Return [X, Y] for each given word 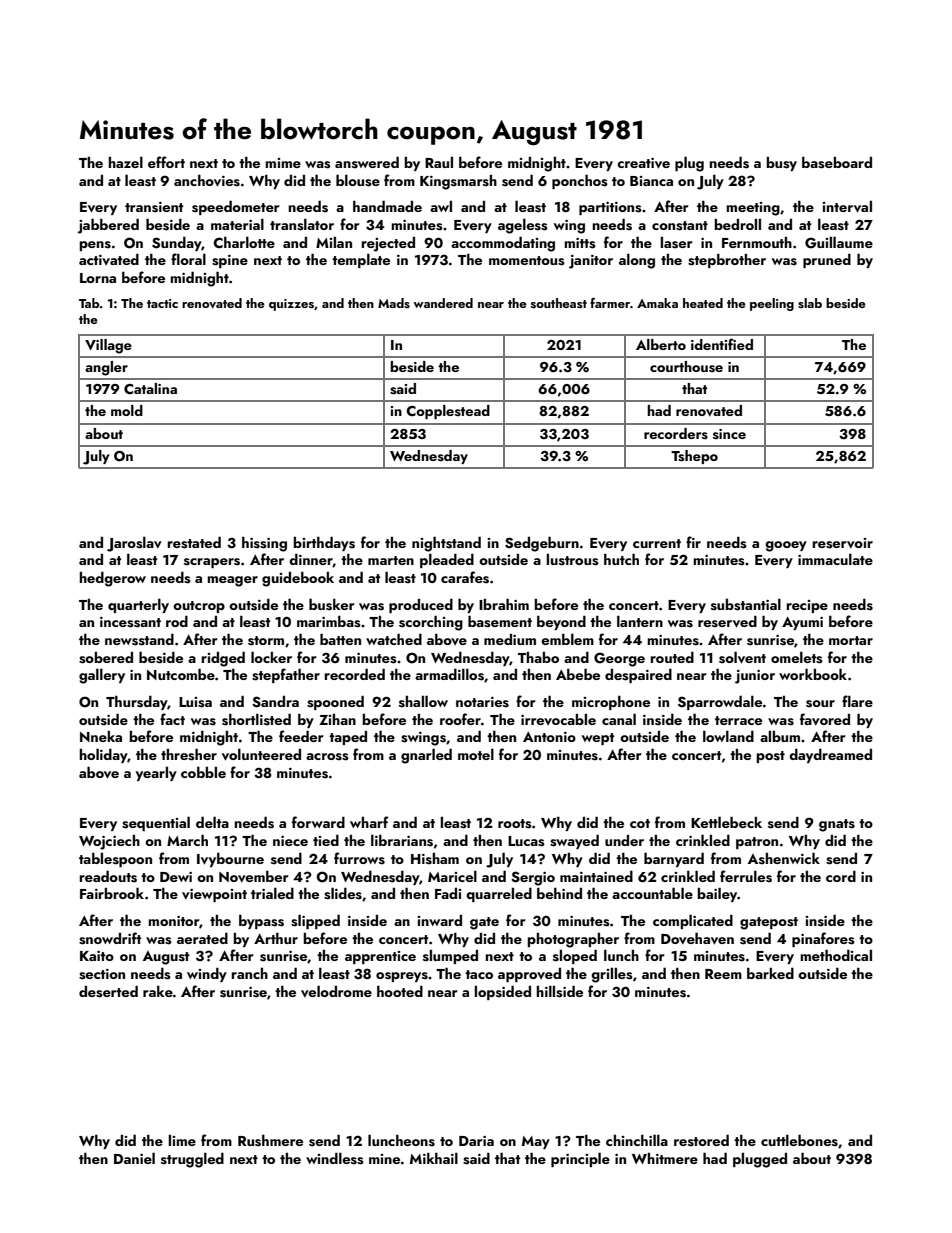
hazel [125, 162]
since [729, 434]
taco [479, 974]
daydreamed [830, 755]
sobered [106, 658]
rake [158, 991]
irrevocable [558, 719]
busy [781, 164]
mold [127, 410]
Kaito [97, 956]
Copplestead [448, 412]
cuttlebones [799, 1140]
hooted [400, 991]
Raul [439, 162]
